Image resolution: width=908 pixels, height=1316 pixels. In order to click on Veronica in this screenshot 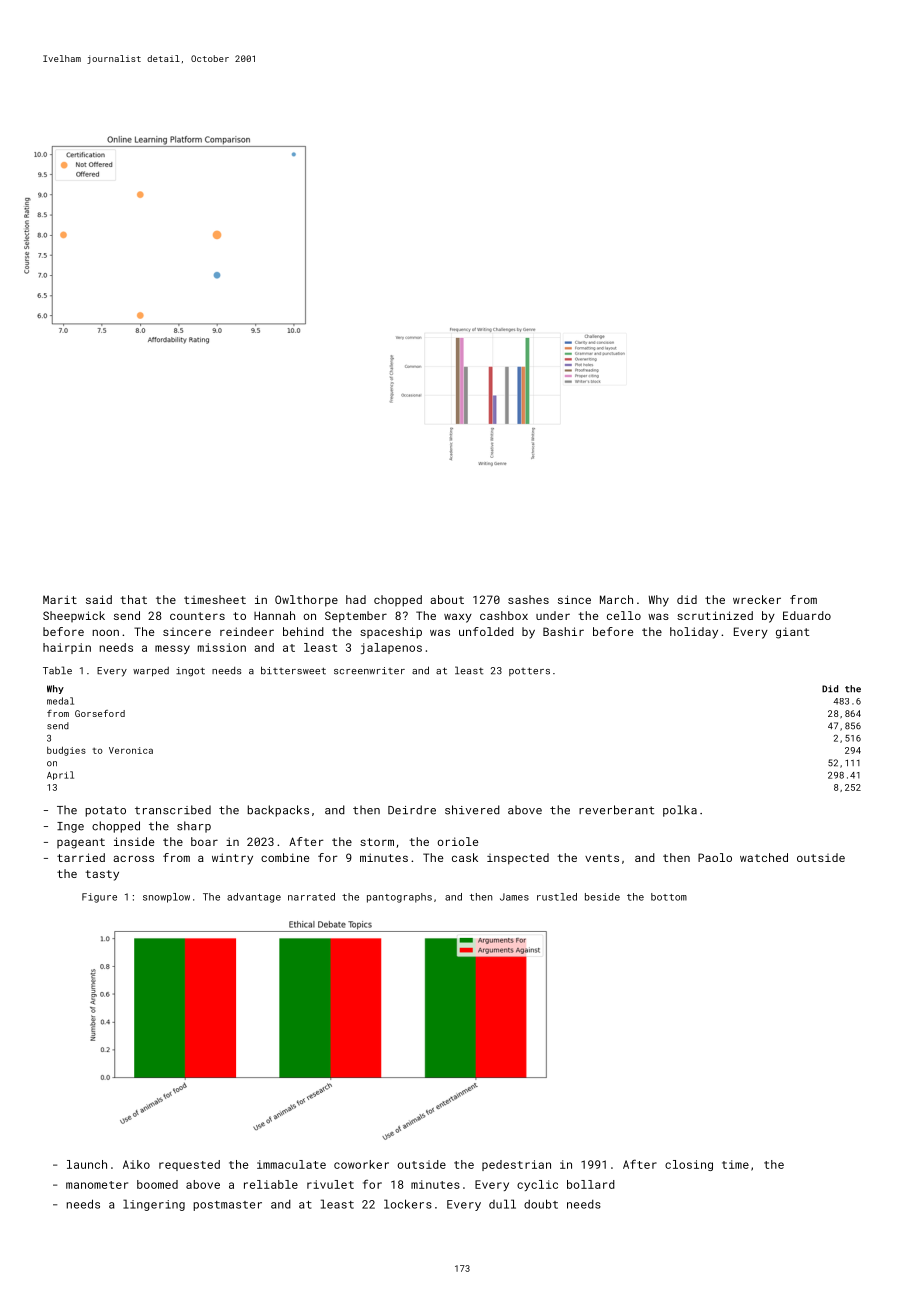, I will do `click(131, 750)`.
